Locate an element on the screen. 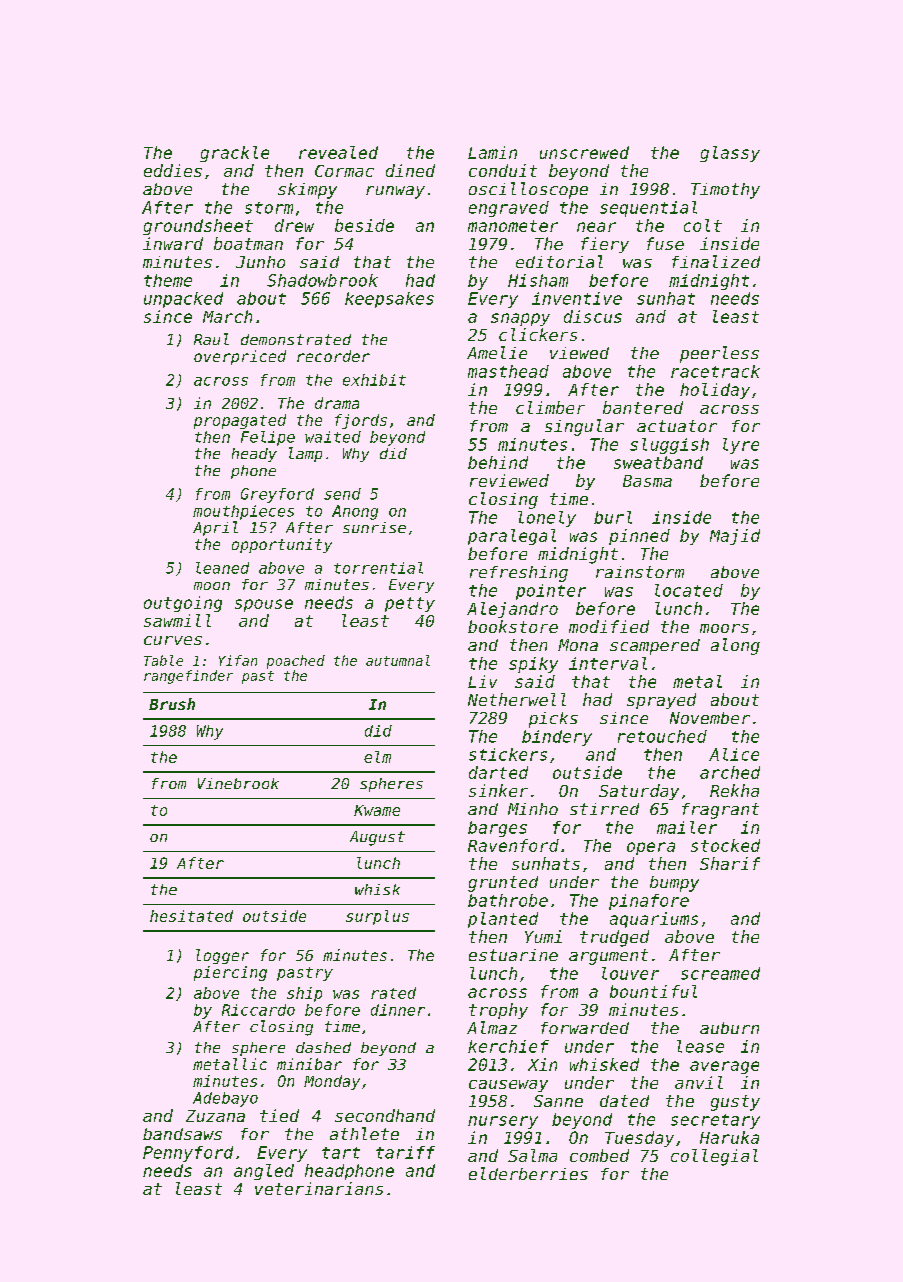 This screenshot has height=1282, width=903. logger is located at coordinates (222, 956).
